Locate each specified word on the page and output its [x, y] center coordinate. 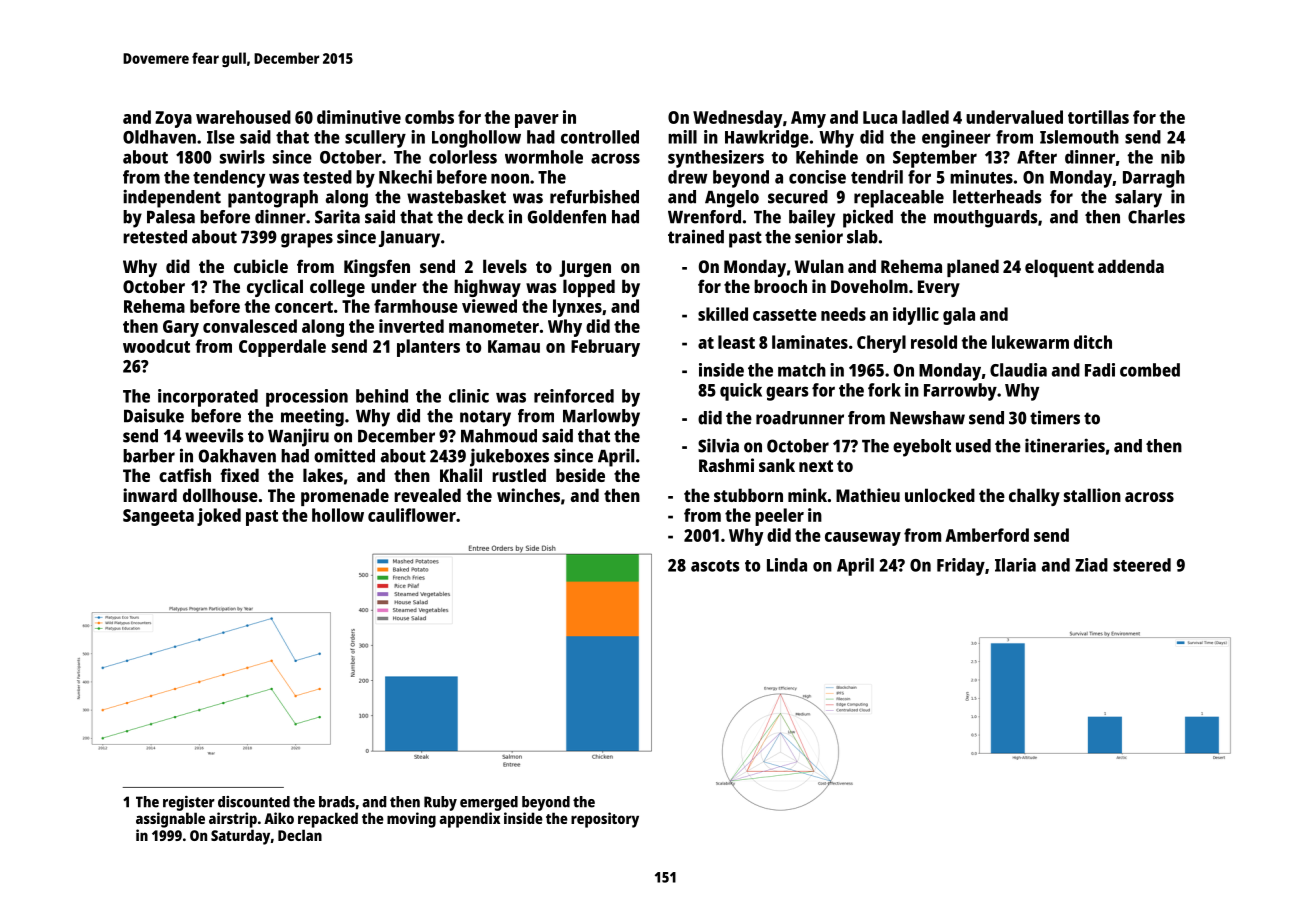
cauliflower [412, 515]
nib [1173, 157]
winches [528, 495]
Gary [181, 328]
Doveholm [869, 286]
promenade [345, 497]
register [189, 803]
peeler [779, 517]
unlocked [940, 495]
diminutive [359, 117]
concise [817, 177]
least [736, 342]
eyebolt [922, 448]
